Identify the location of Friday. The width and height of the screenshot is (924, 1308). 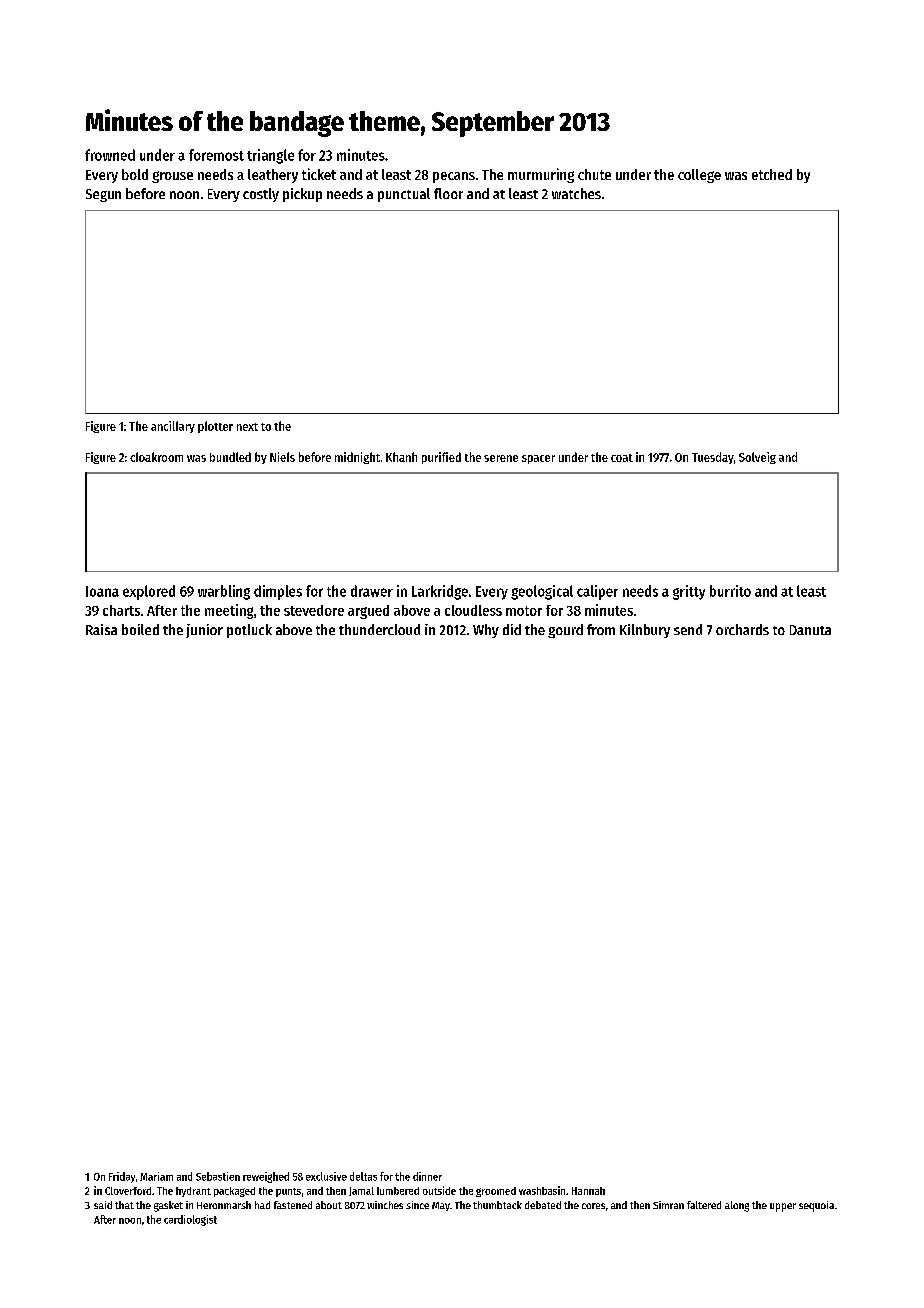
(122, 1177).
